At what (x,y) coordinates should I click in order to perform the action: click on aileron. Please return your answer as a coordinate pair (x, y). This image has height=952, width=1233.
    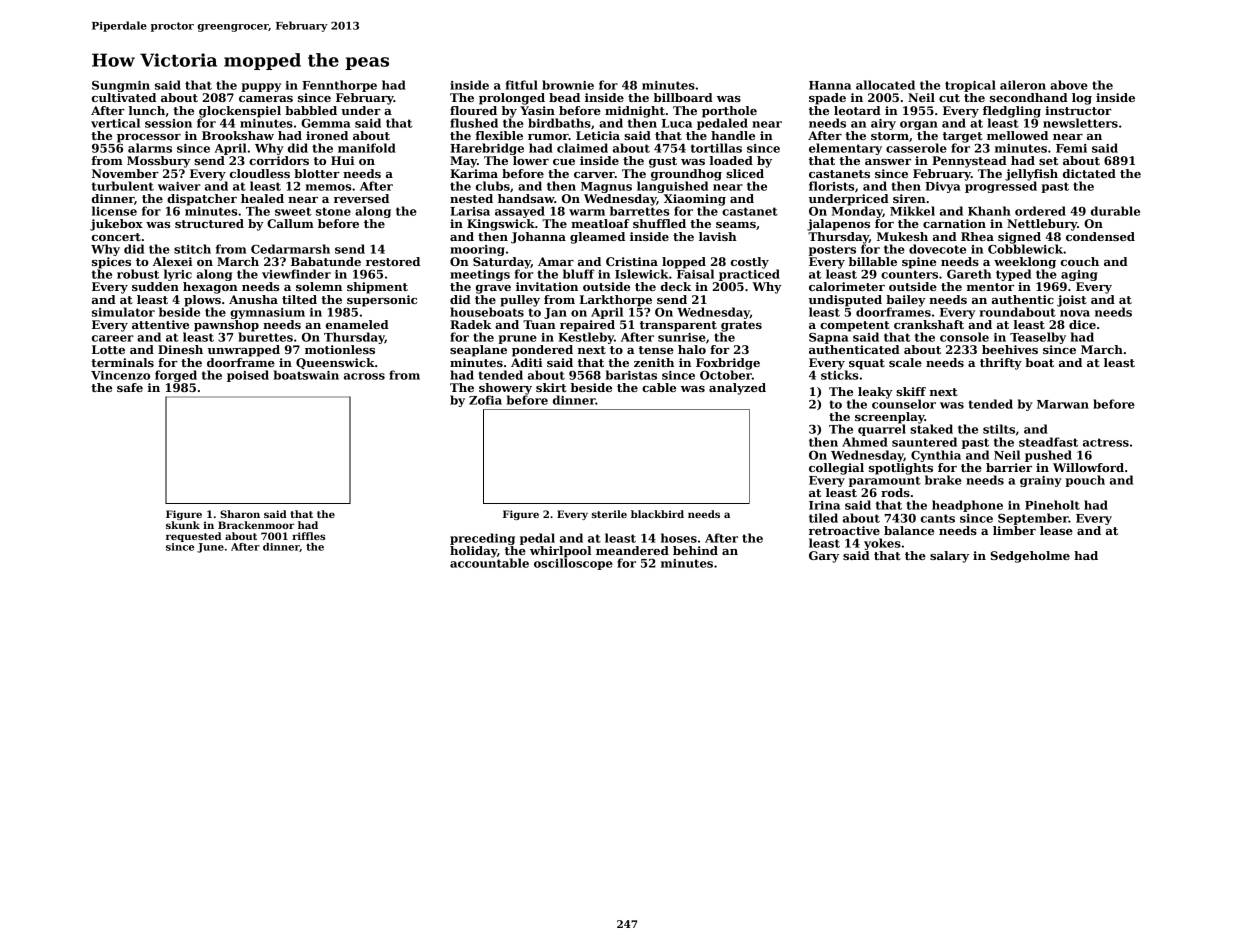
    Looking at the image, I should click on (1023, 85).
